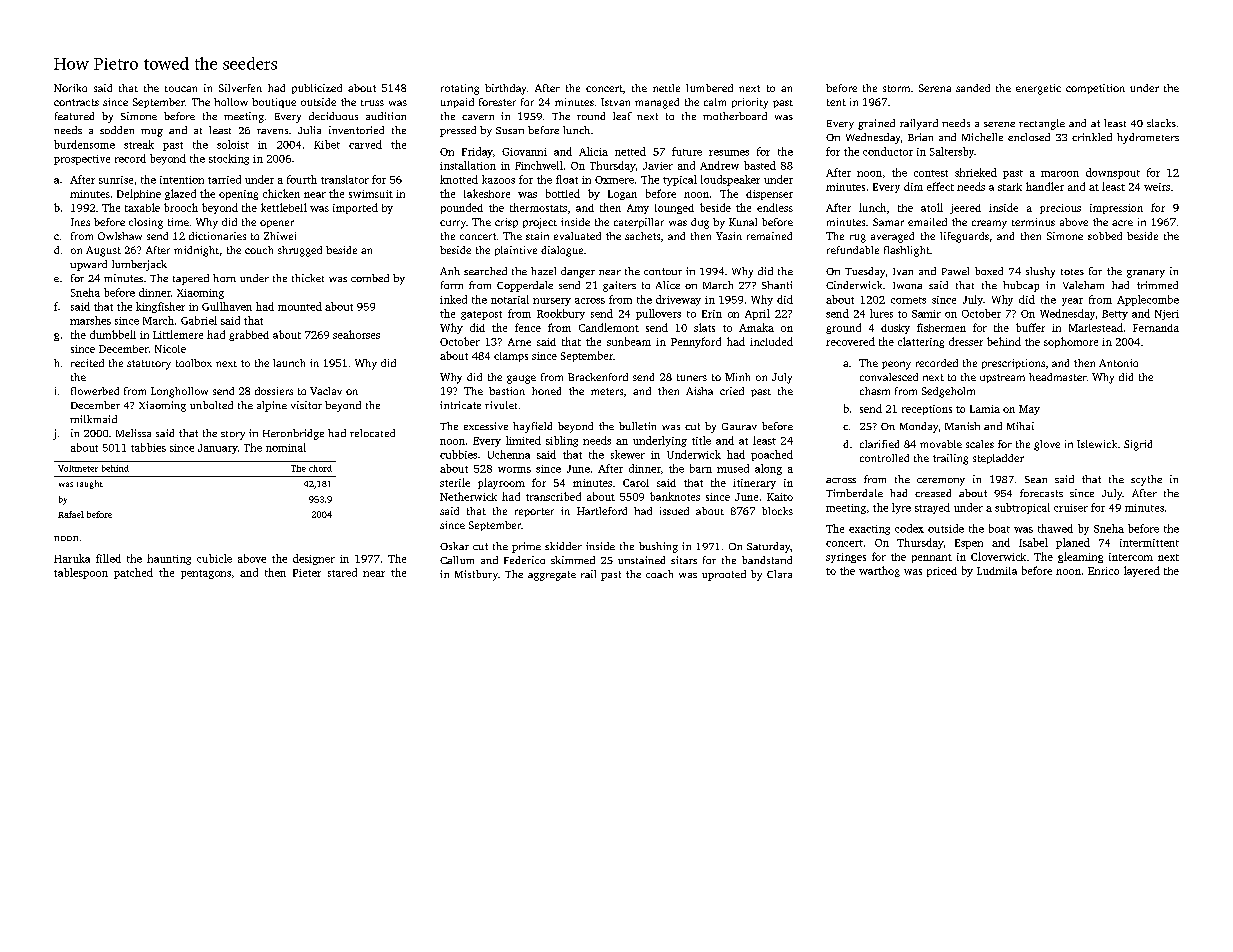  What do you see at coordinates (120, 236) in the page?
I see `Owlshaw` at bounding box center [120, 236].
